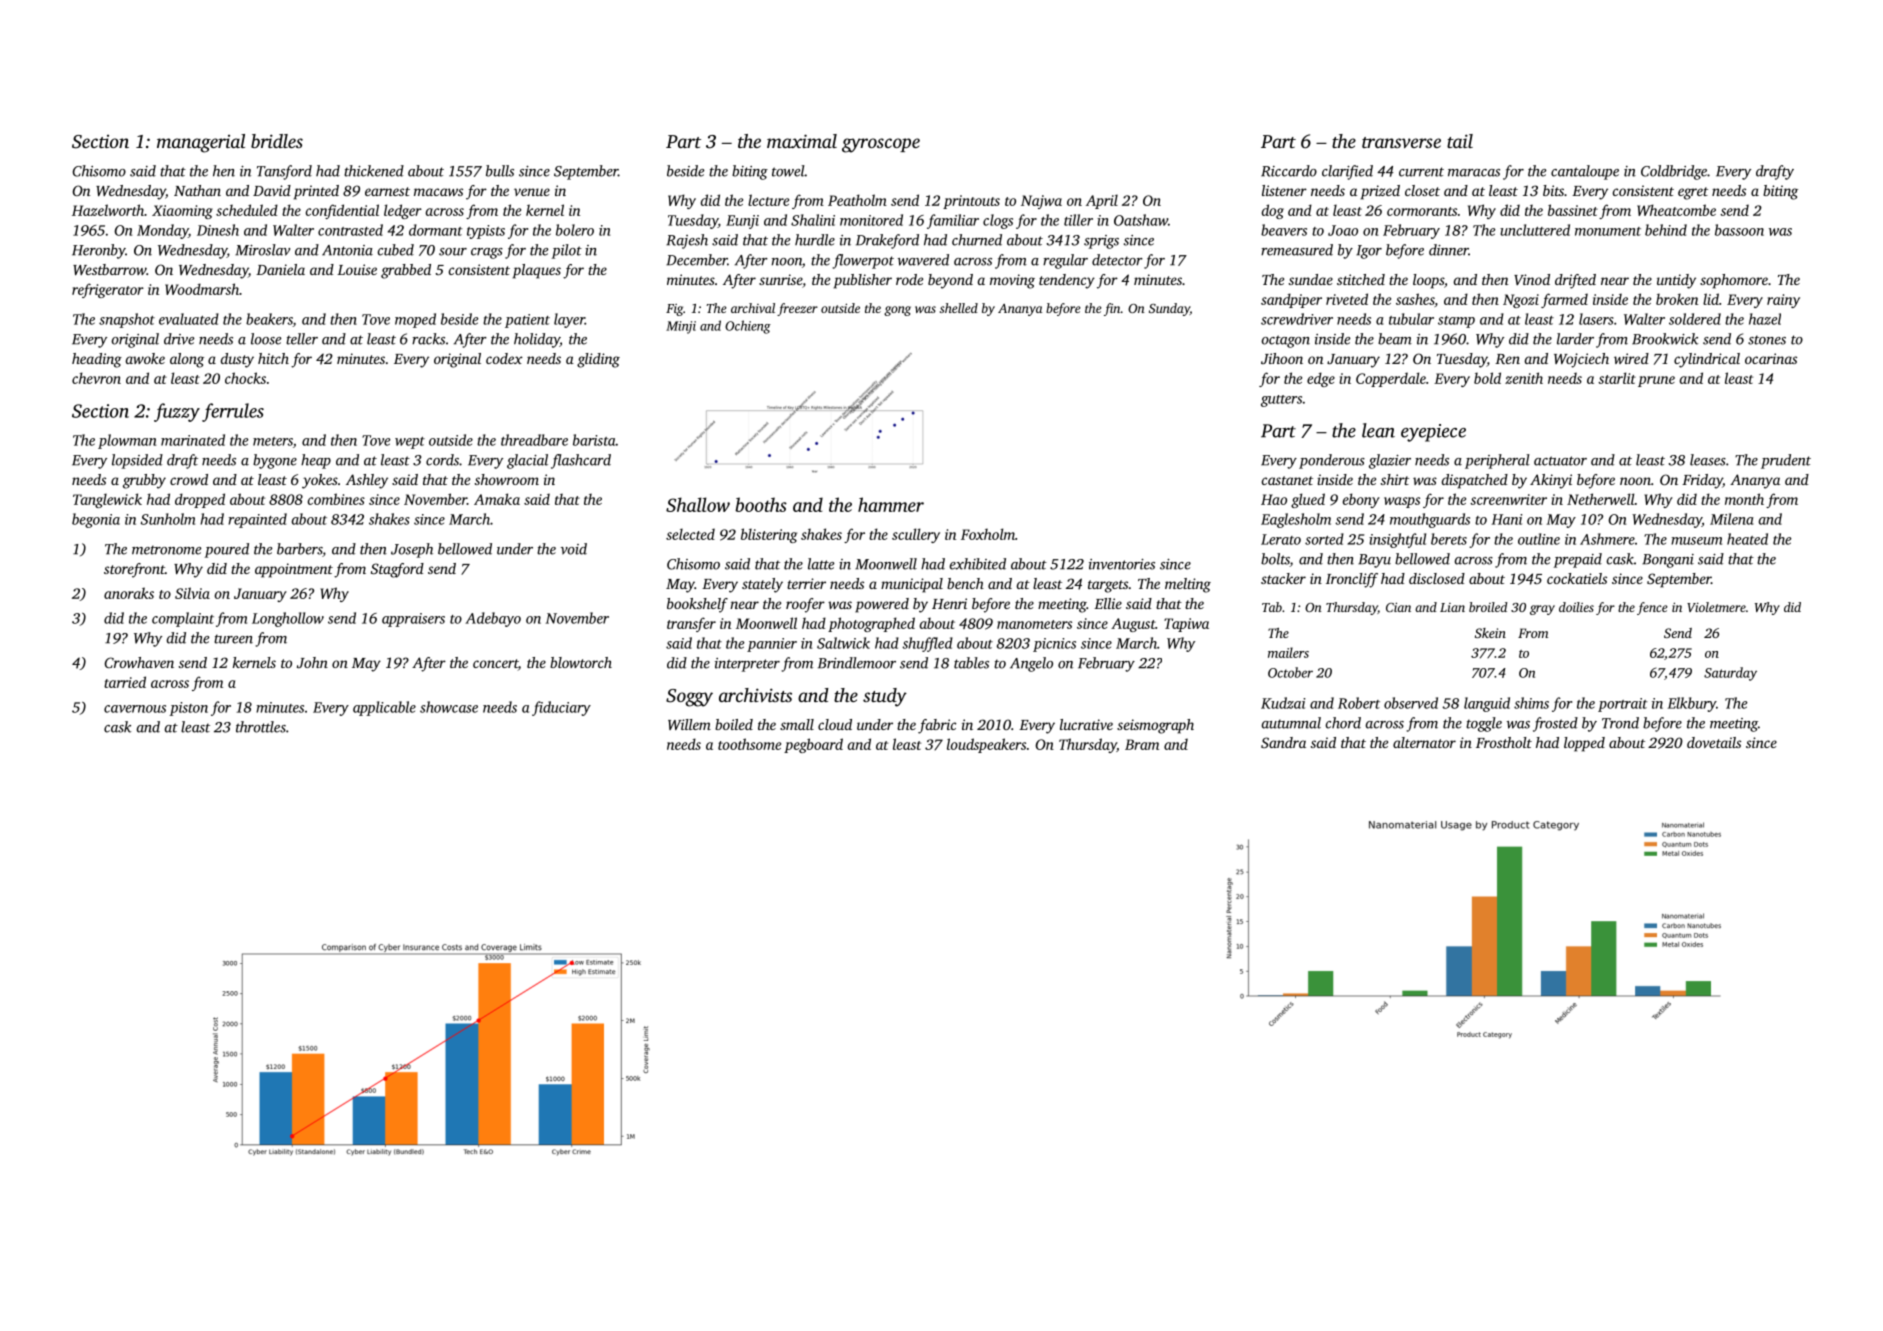 Image resolution: width=1883 pixels, height=1331 pixels. What do you see at coordinates (397, 570) in the document?
I see `Stagford` at bounding box center [397, 570].
